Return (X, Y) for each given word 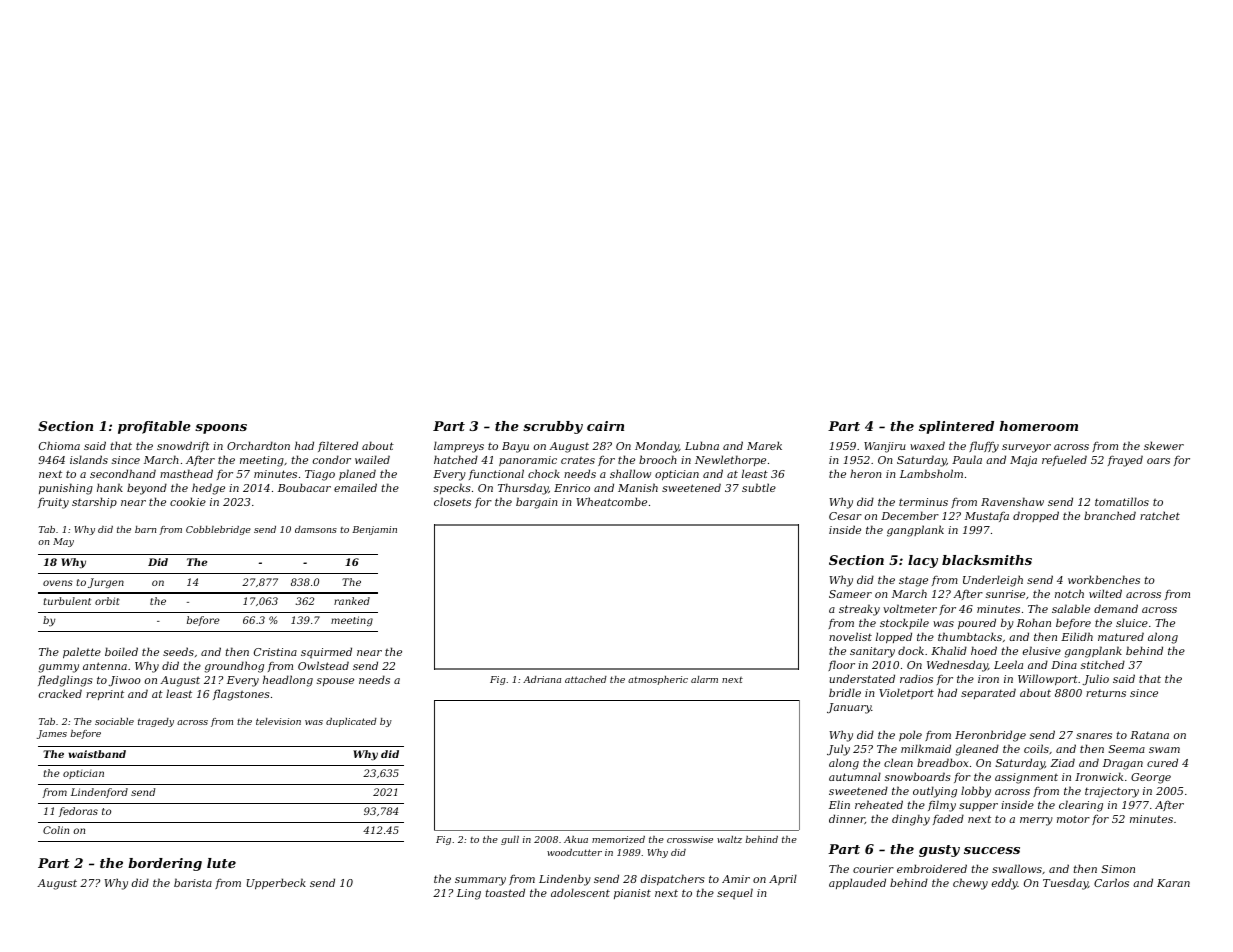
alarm (704, 679)
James (52, 734)
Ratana (1149, 735)
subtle (759, 487)
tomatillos (1122, 501)
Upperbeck (276, 884)
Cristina (275, 652)
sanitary (872, 652)
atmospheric (658, 680)
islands (89, 459)
